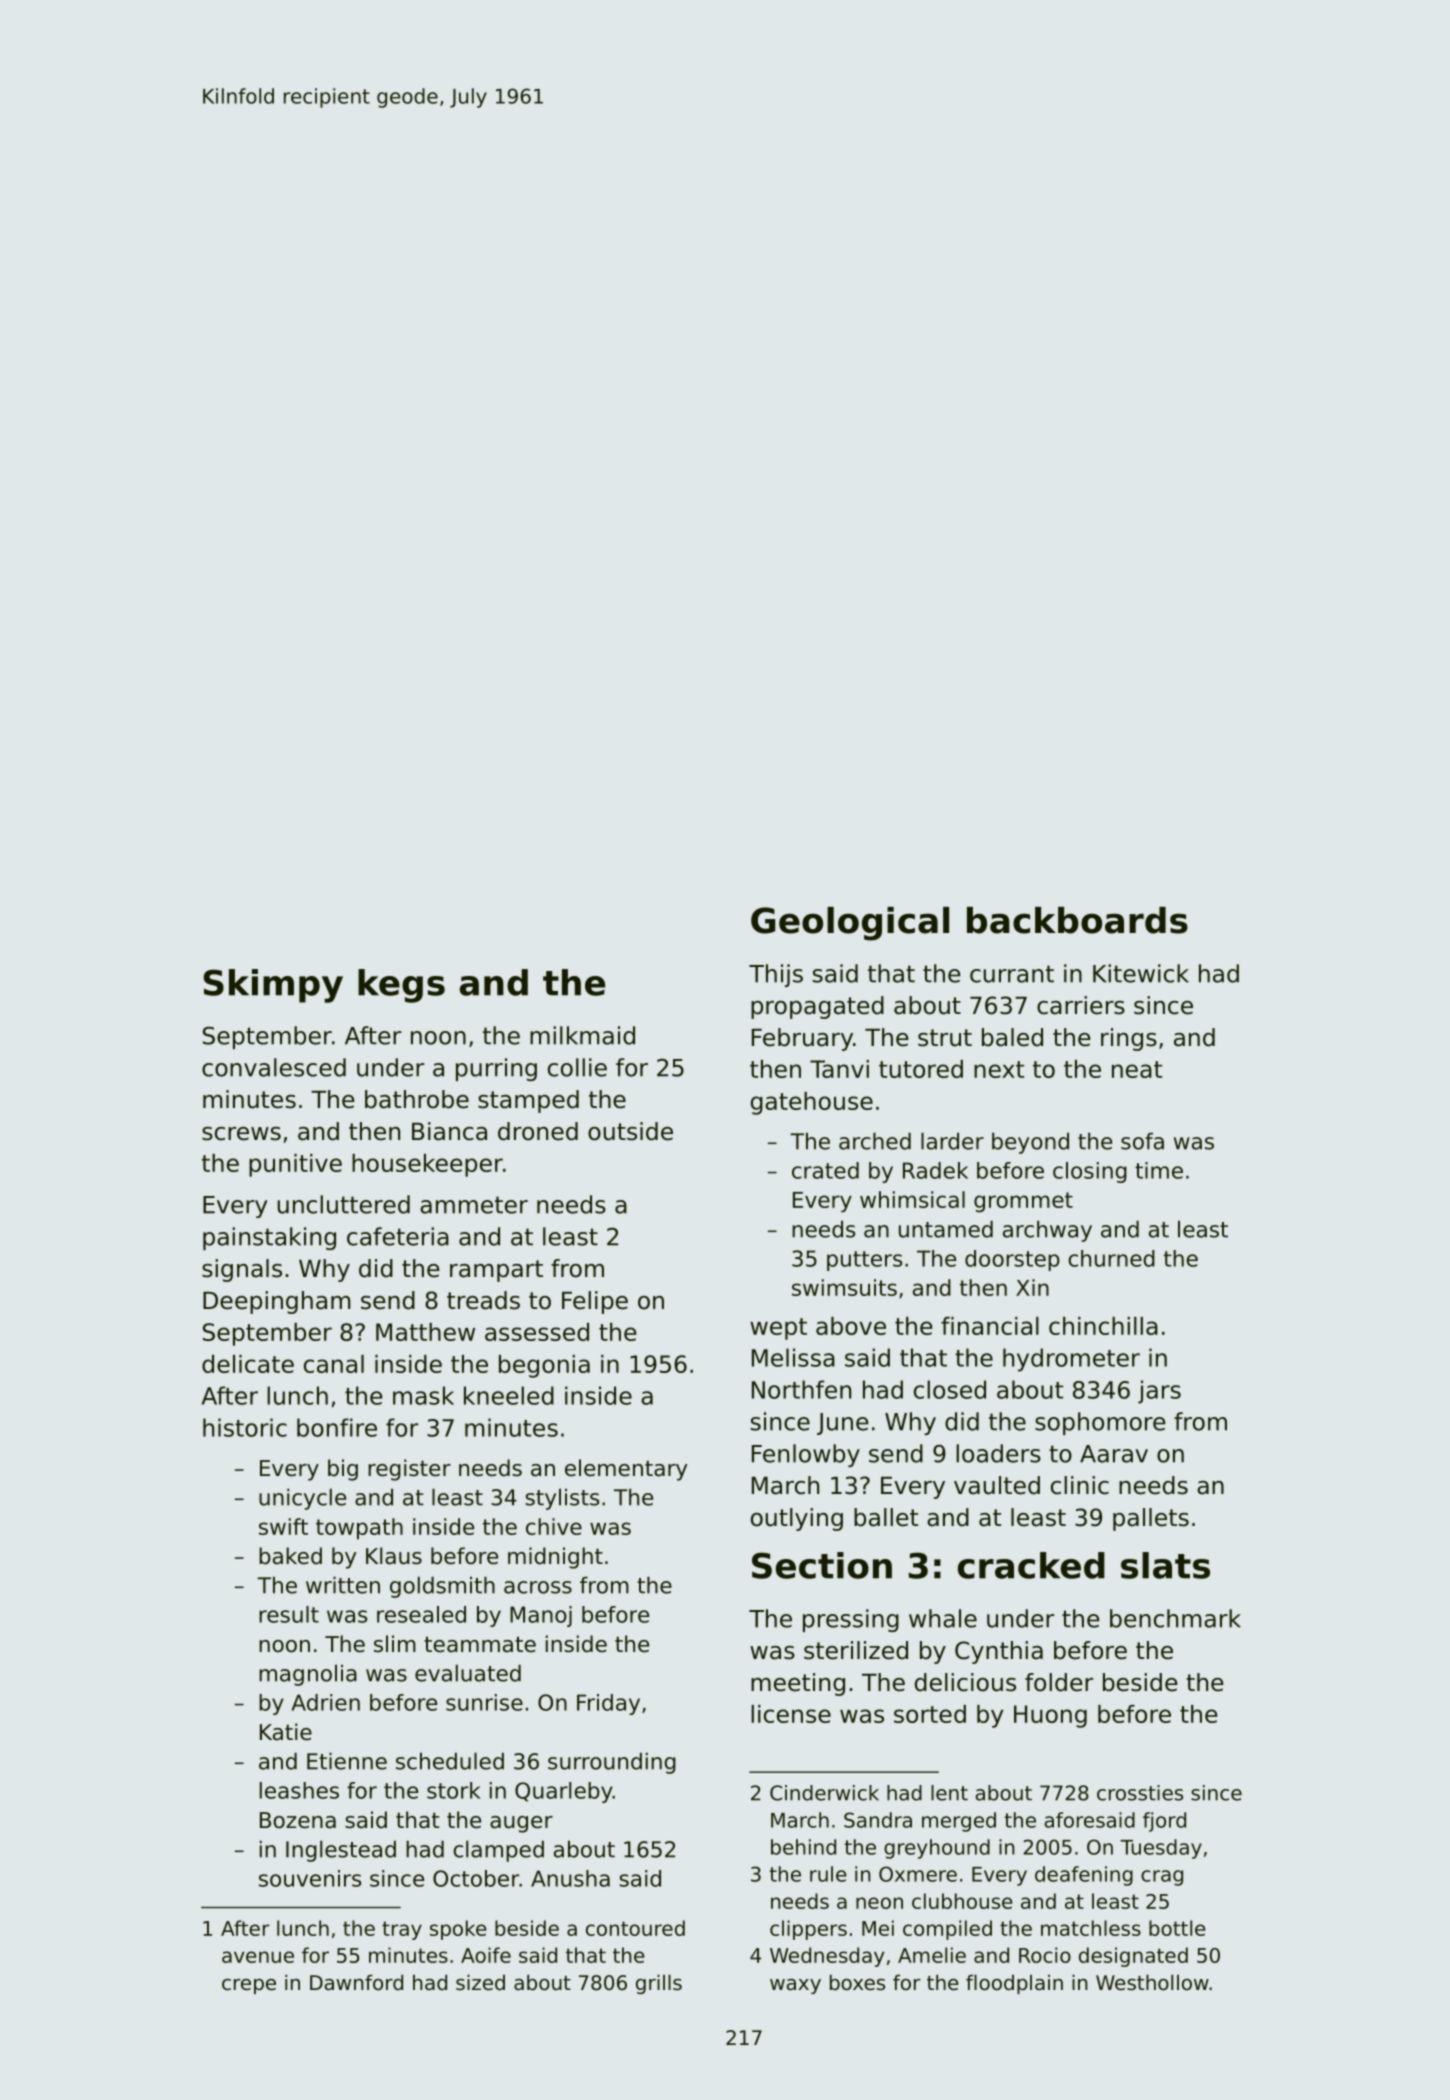 The width and height of the document is (1450, 2100). I want to click on kegs, so click(401, 986).
